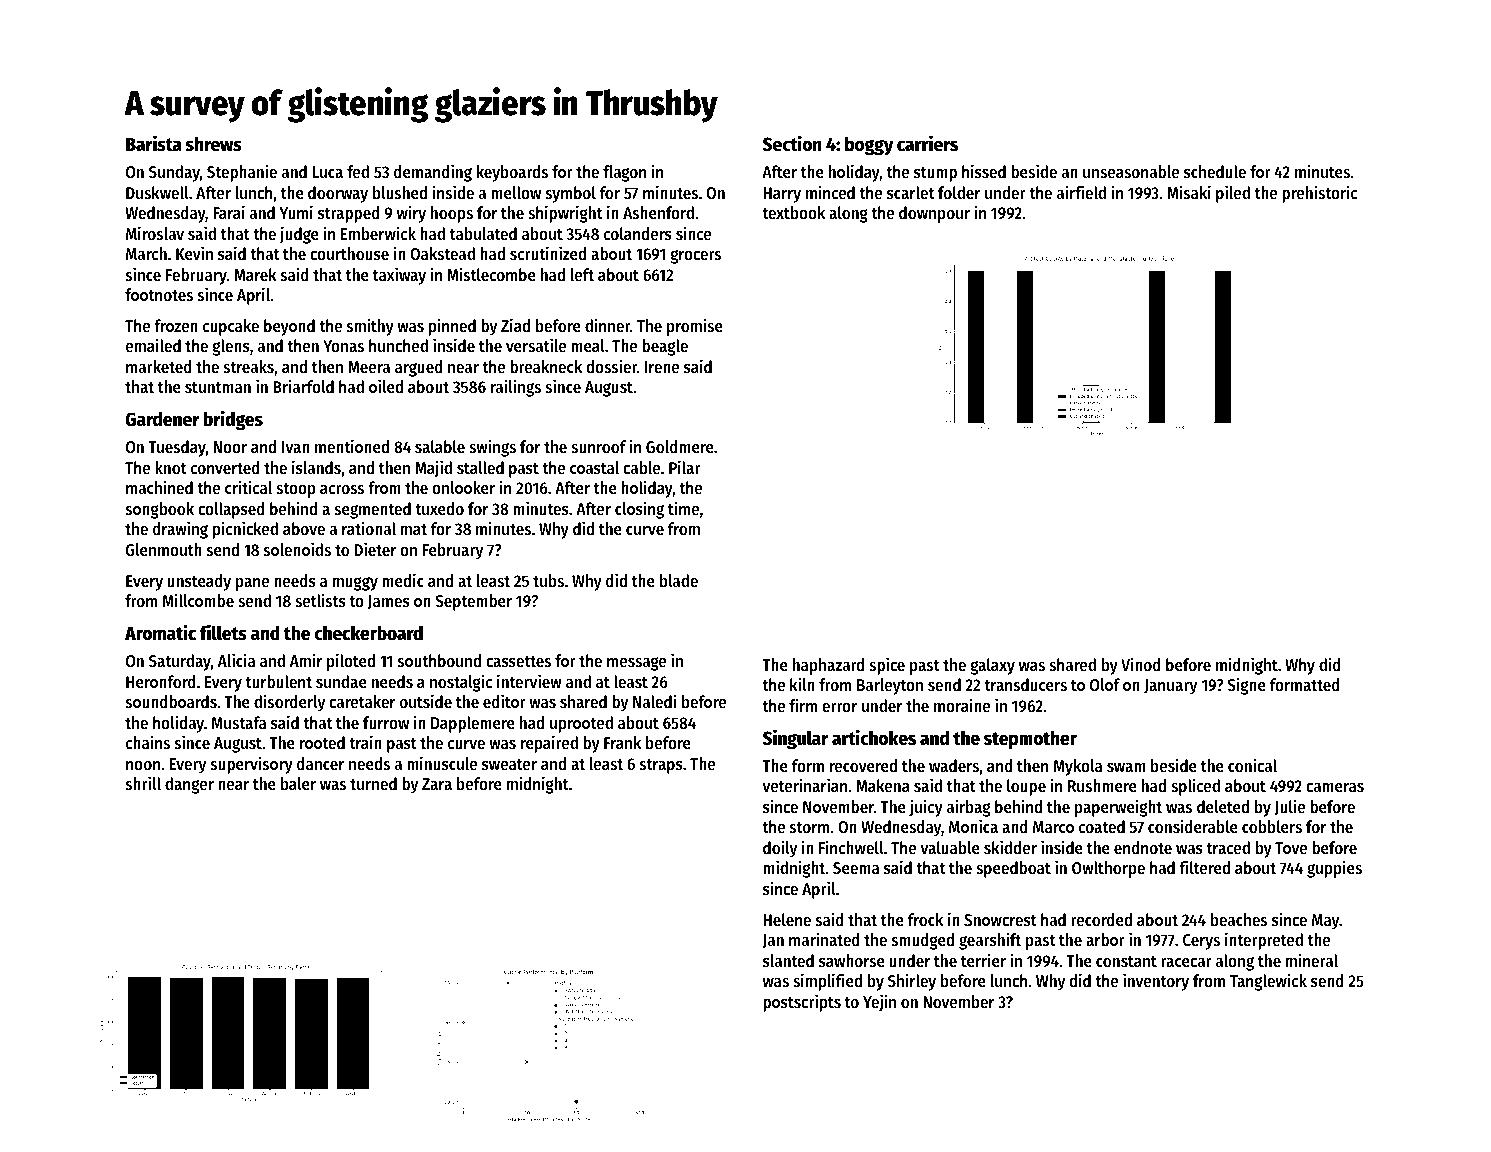 Image resolution: width=1491 pixels, height=1152 pixels. What do you see at coordinates (851, 847) in the screenshot?
I see `Finchwell` at bounding box center [851, 847].
